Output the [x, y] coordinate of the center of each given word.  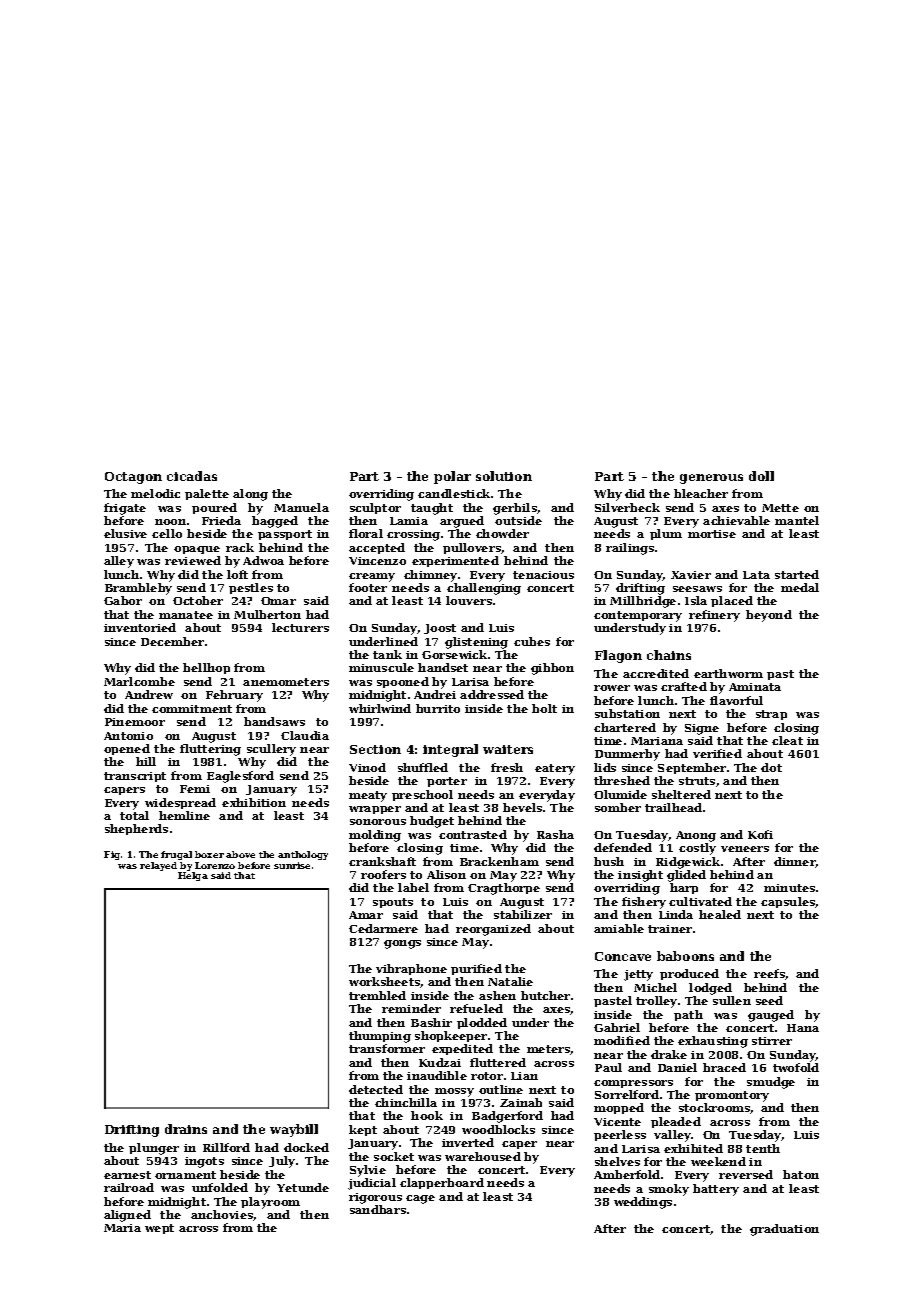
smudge [771, 1083]
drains [186, 1129]
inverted [468, 1142]
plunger [154, 1149]
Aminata [755, 687]
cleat [787, 740]
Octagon [133, 478]
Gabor [123, 600]
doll [761, 476]
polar [452, 477]
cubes [532, 641]
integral [450, 750]
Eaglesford [240, 777]
